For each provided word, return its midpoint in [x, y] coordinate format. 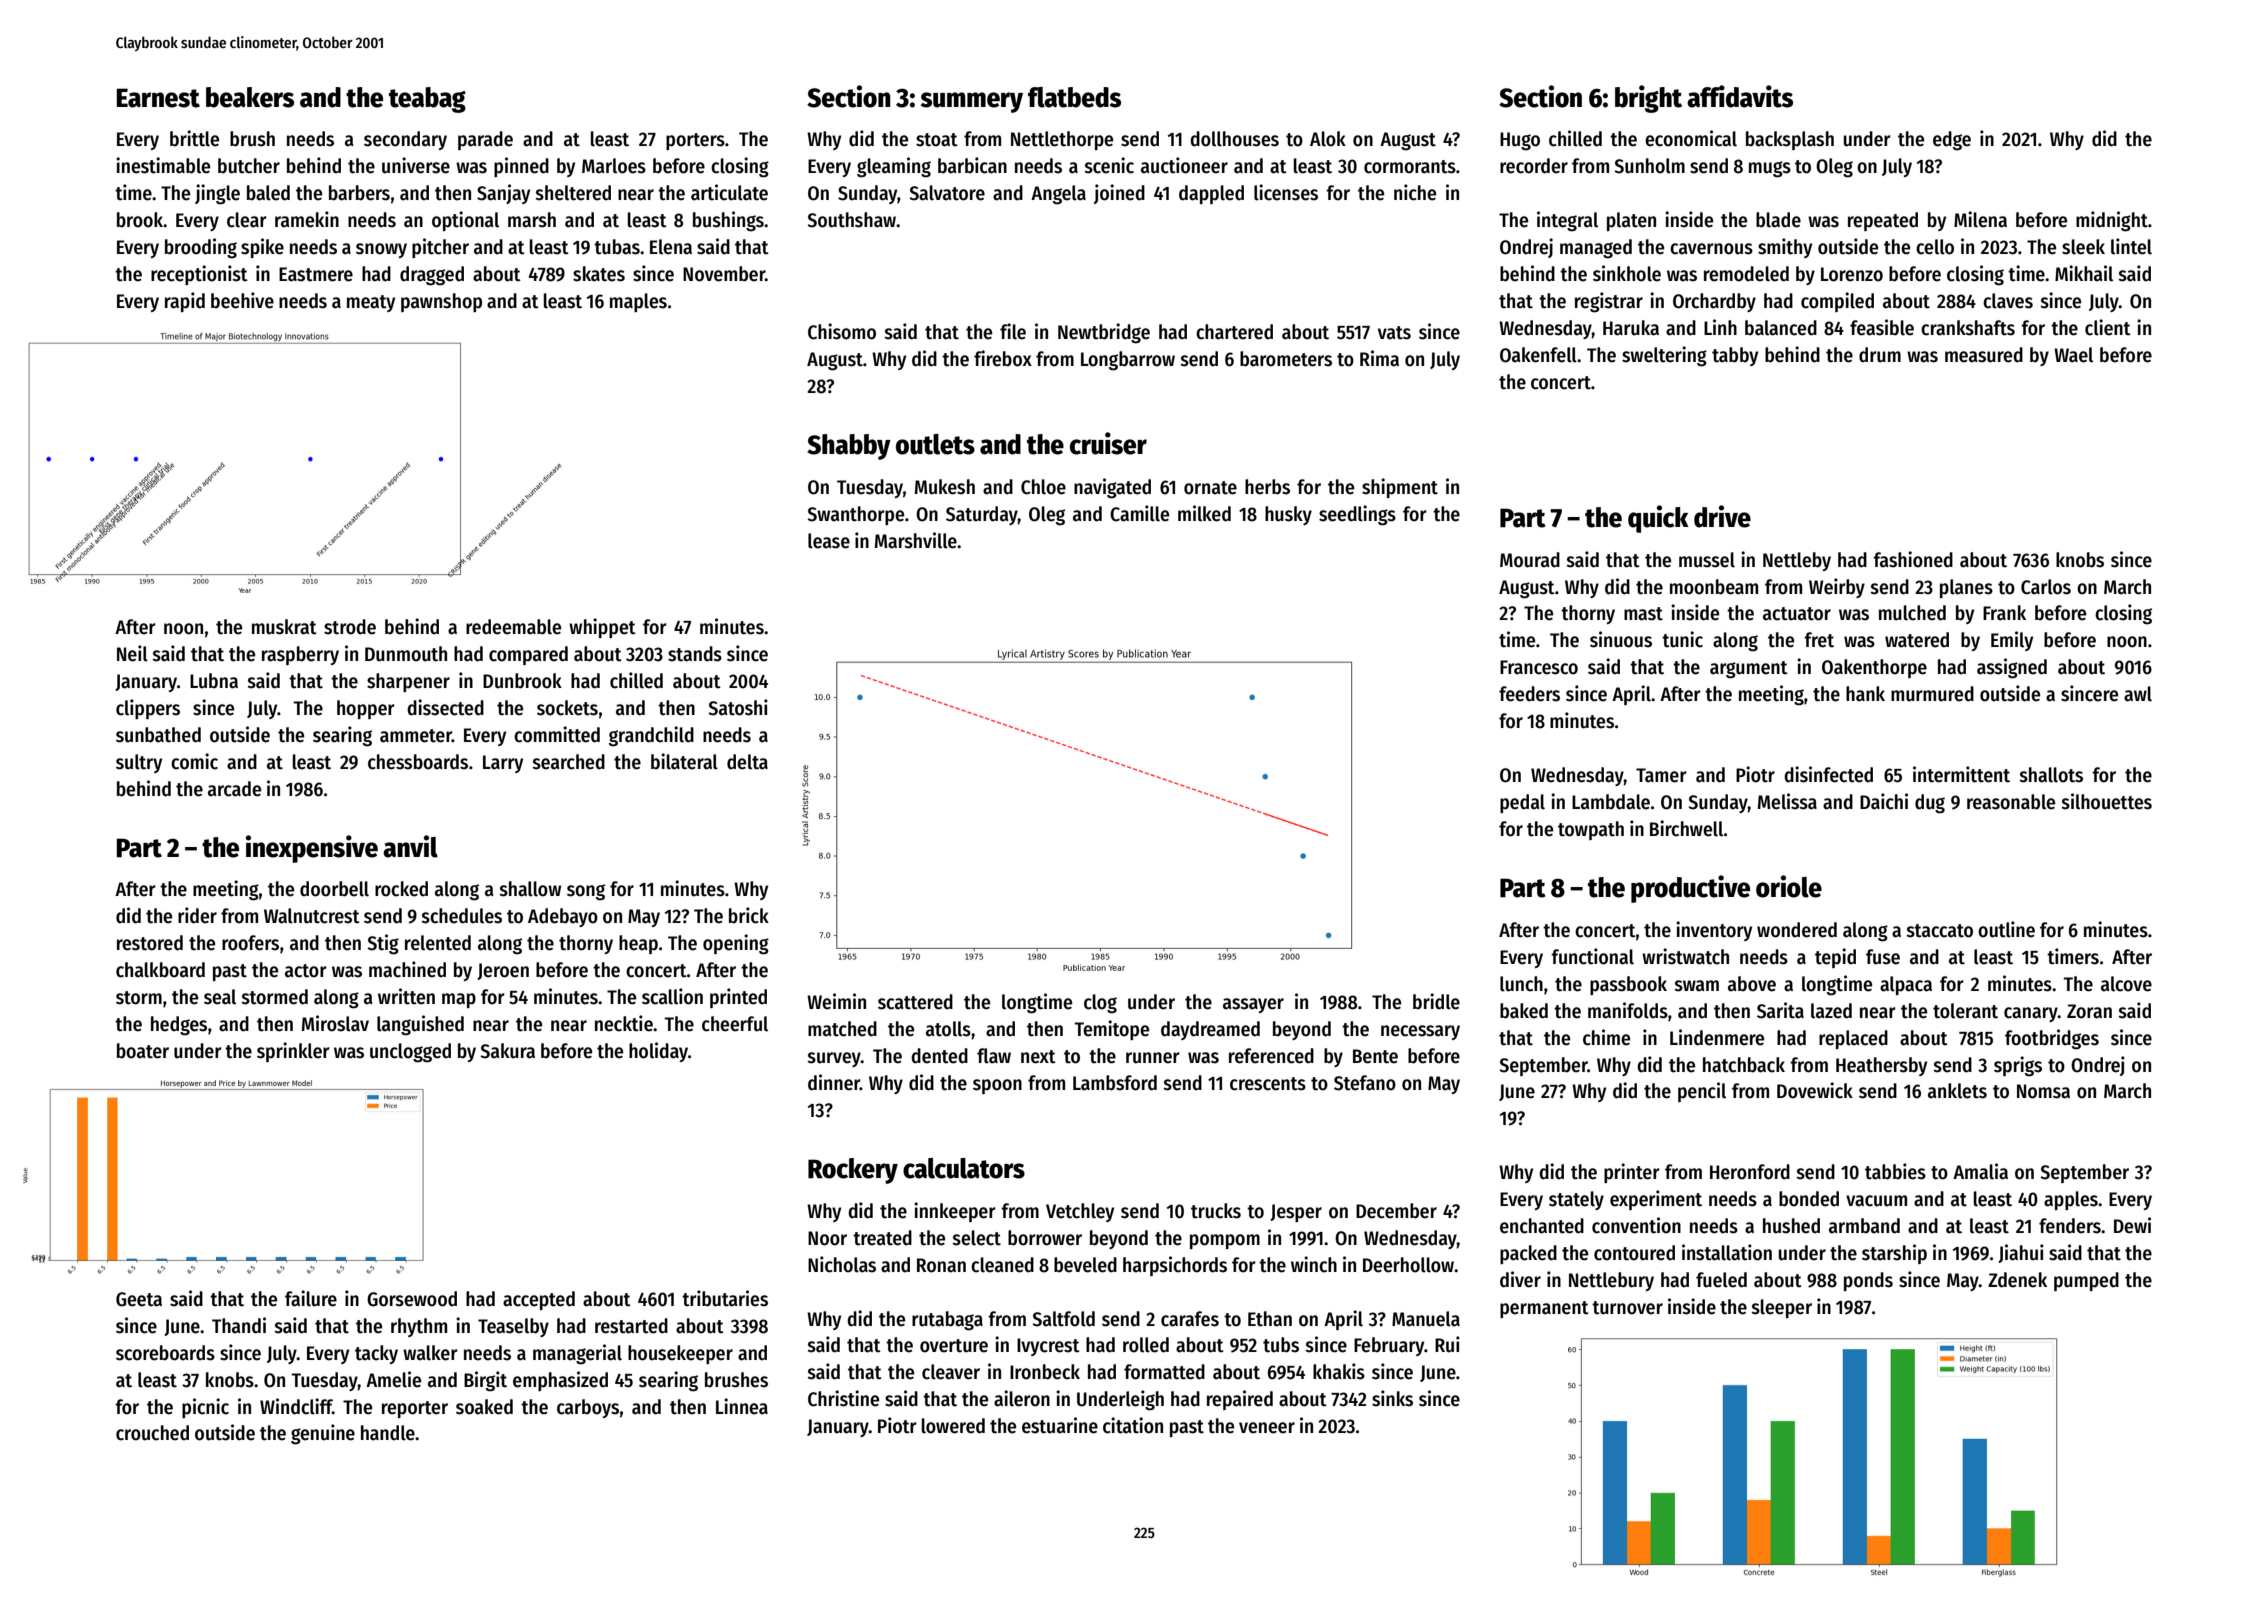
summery [972, 102]
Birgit [485, 1381]
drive [1722, 516]
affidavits [1740, 96]
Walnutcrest [312, 916]
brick [749, 915]
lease [829, 541]
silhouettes [2107, 801]
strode [350, 627]
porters [695, 141]
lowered [953, 1426]
